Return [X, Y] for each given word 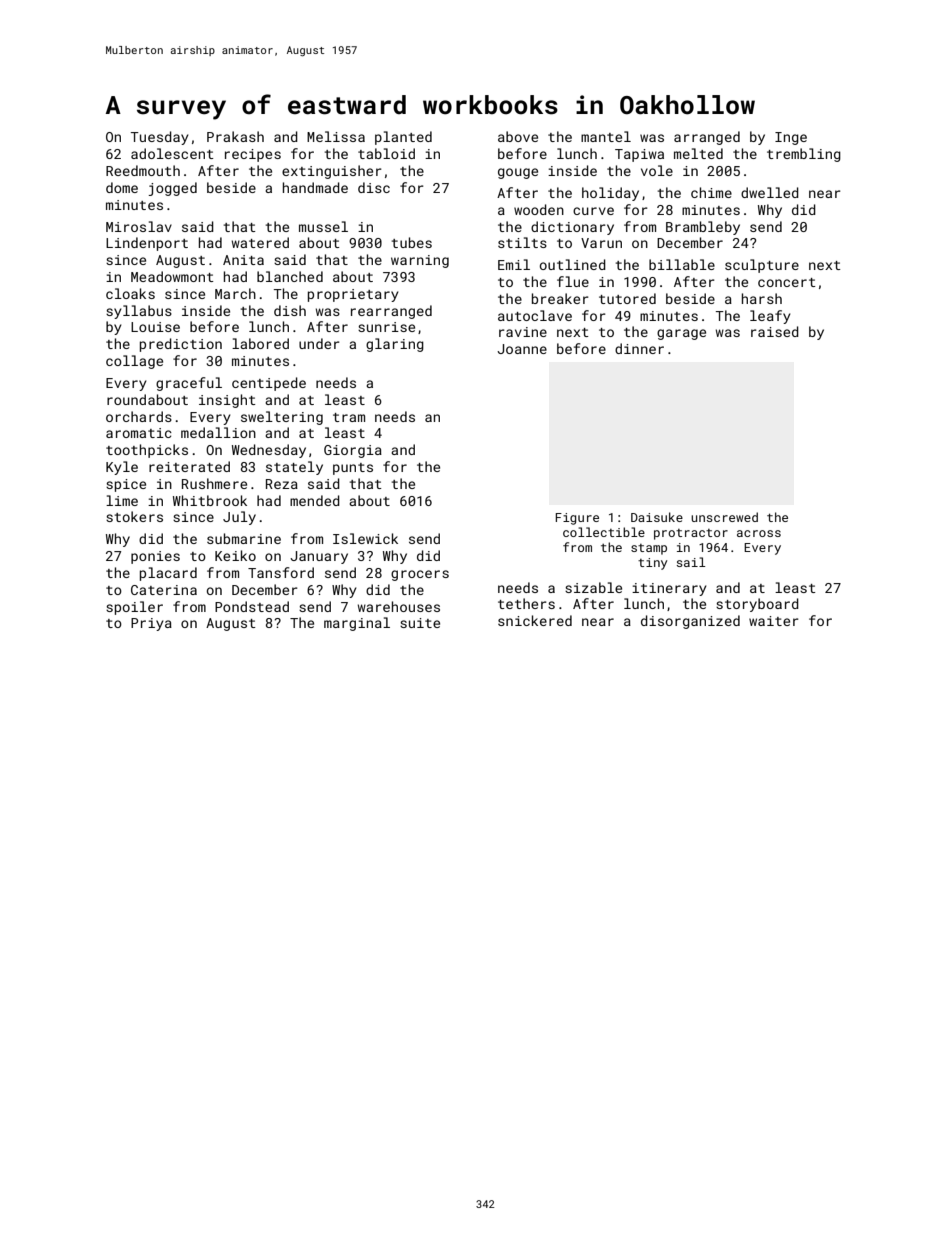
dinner [639, 348]
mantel [606, 136]
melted [698, 153]
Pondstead [252, 606]
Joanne [522, 349]
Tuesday [160, 138]
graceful [189, 384]
